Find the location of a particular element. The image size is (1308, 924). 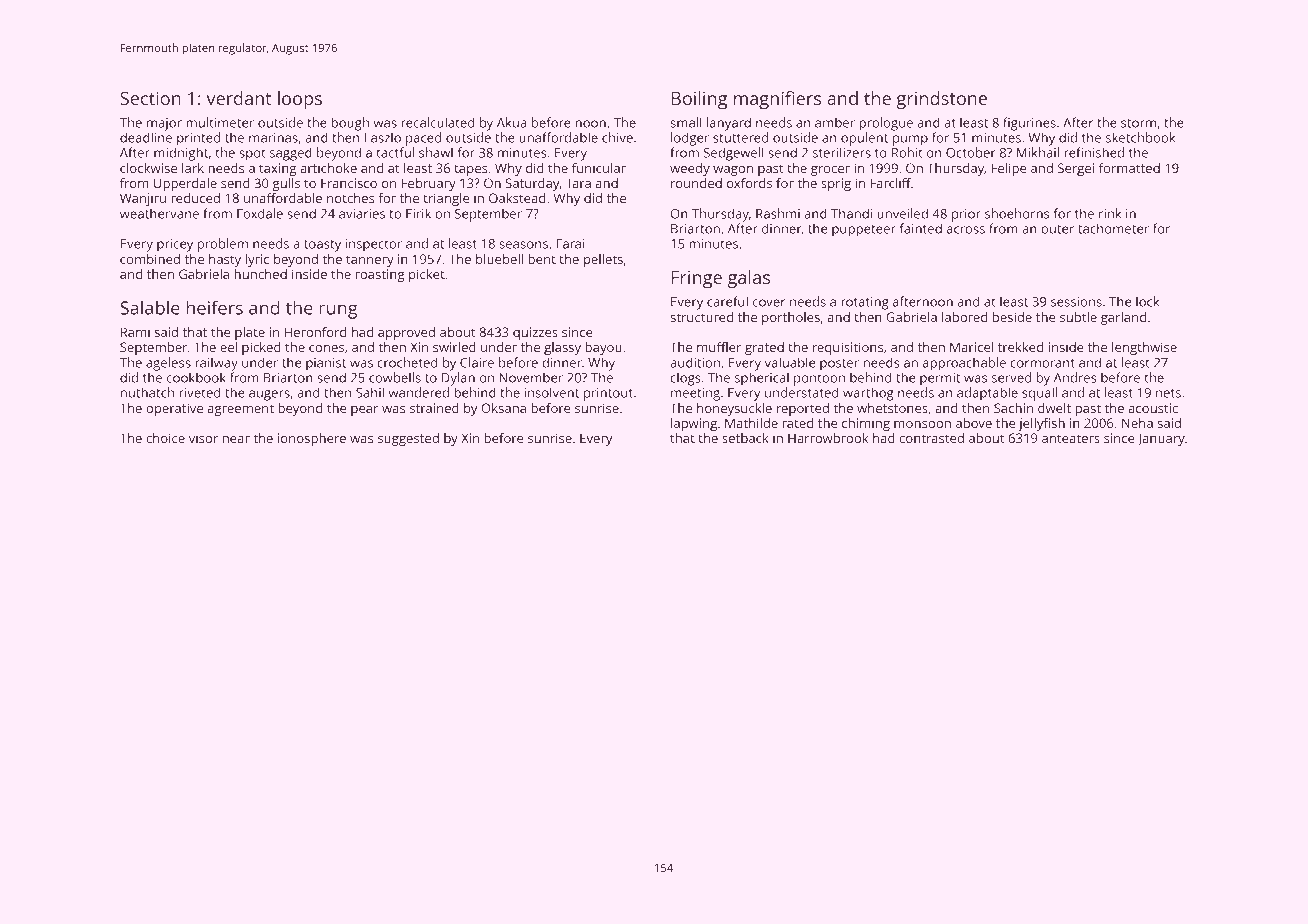

bayou is located at coordinates (603, 348).
